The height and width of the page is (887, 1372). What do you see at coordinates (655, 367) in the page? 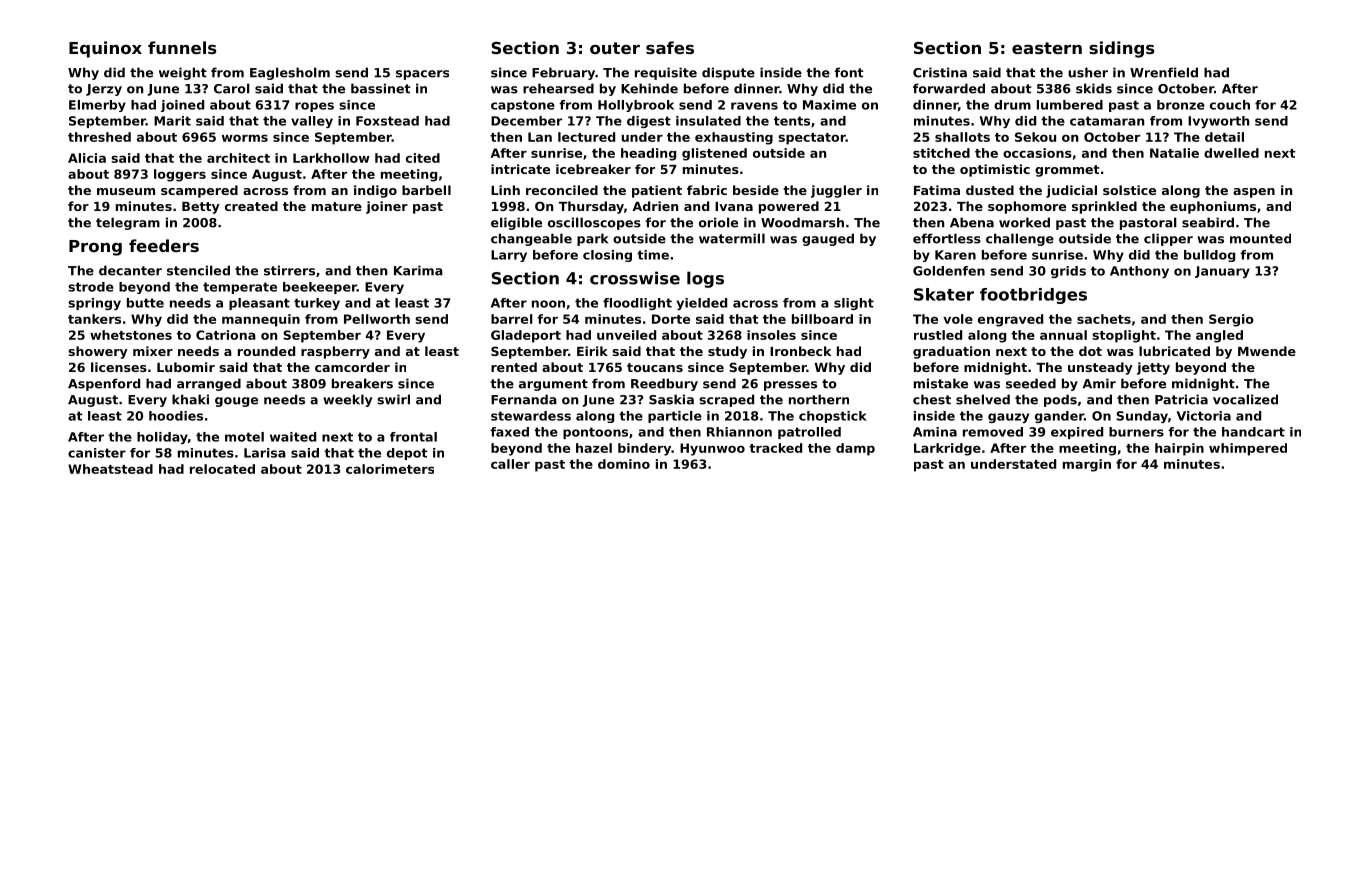
I see `toucans` at bounding box center [655, 367].
